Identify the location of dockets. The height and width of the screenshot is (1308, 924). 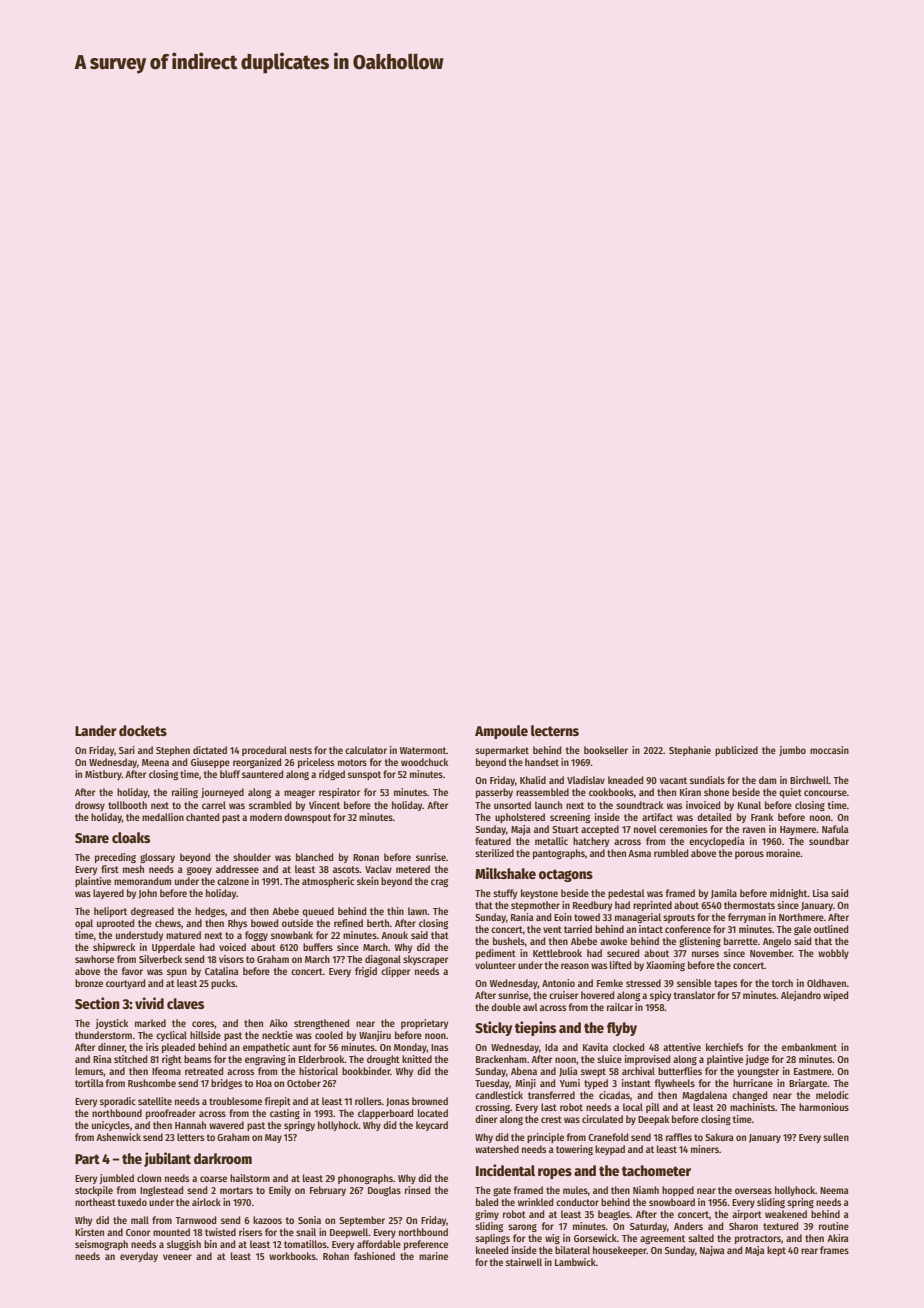
(143, 730).
